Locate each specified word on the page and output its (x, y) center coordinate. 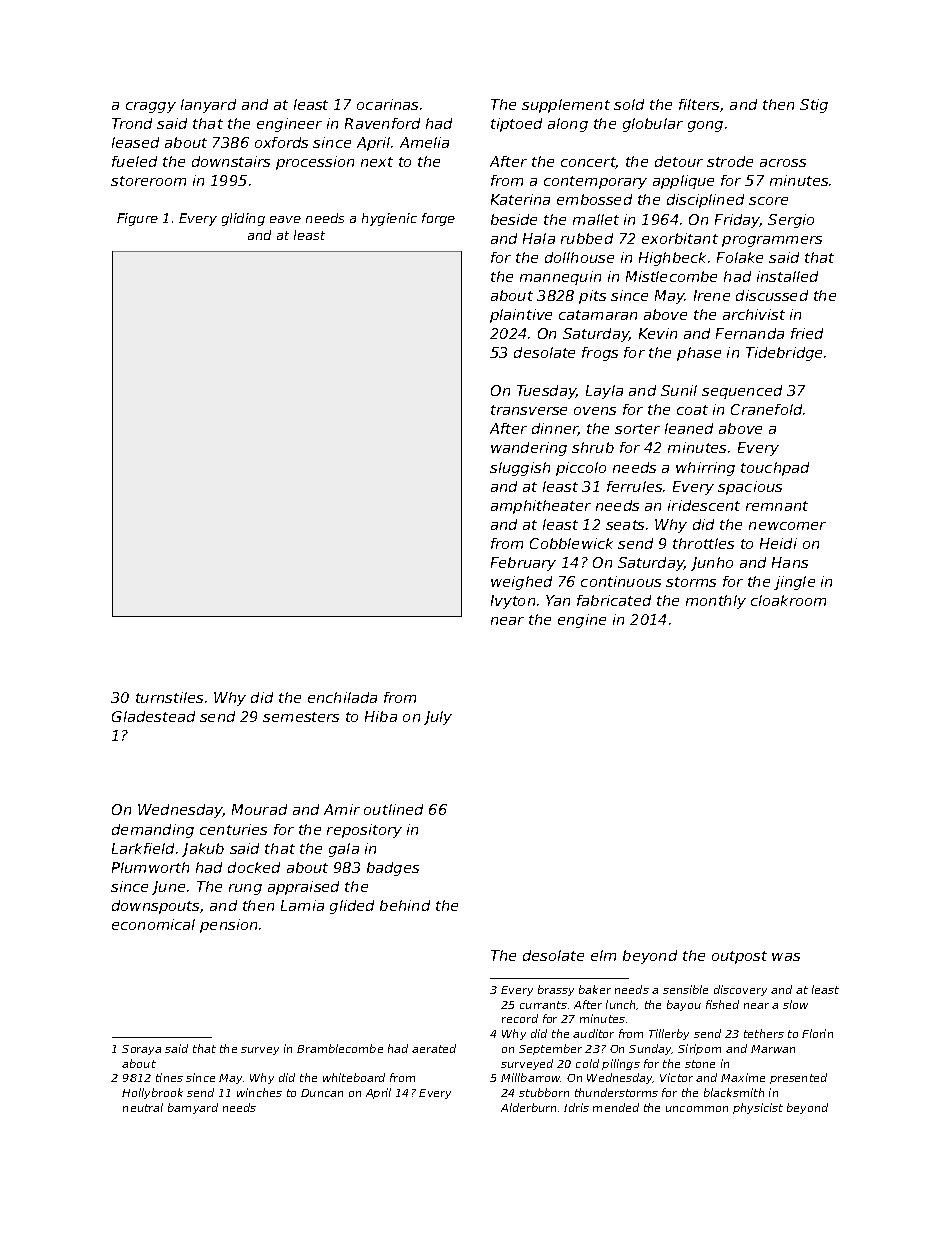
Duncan (322, 1093)
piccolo (581, 469)
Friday (737, 221)
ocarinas (387, 104)
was (786, 957)
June (168, 888)
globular (653, 125)
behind (405, 905)
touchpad (775, 469)
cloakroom (788, 600)
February (523, 564)
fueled (134, 161)
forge (438, 219)
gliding (243, 219)
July (438, 718)
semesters (301, 717)
